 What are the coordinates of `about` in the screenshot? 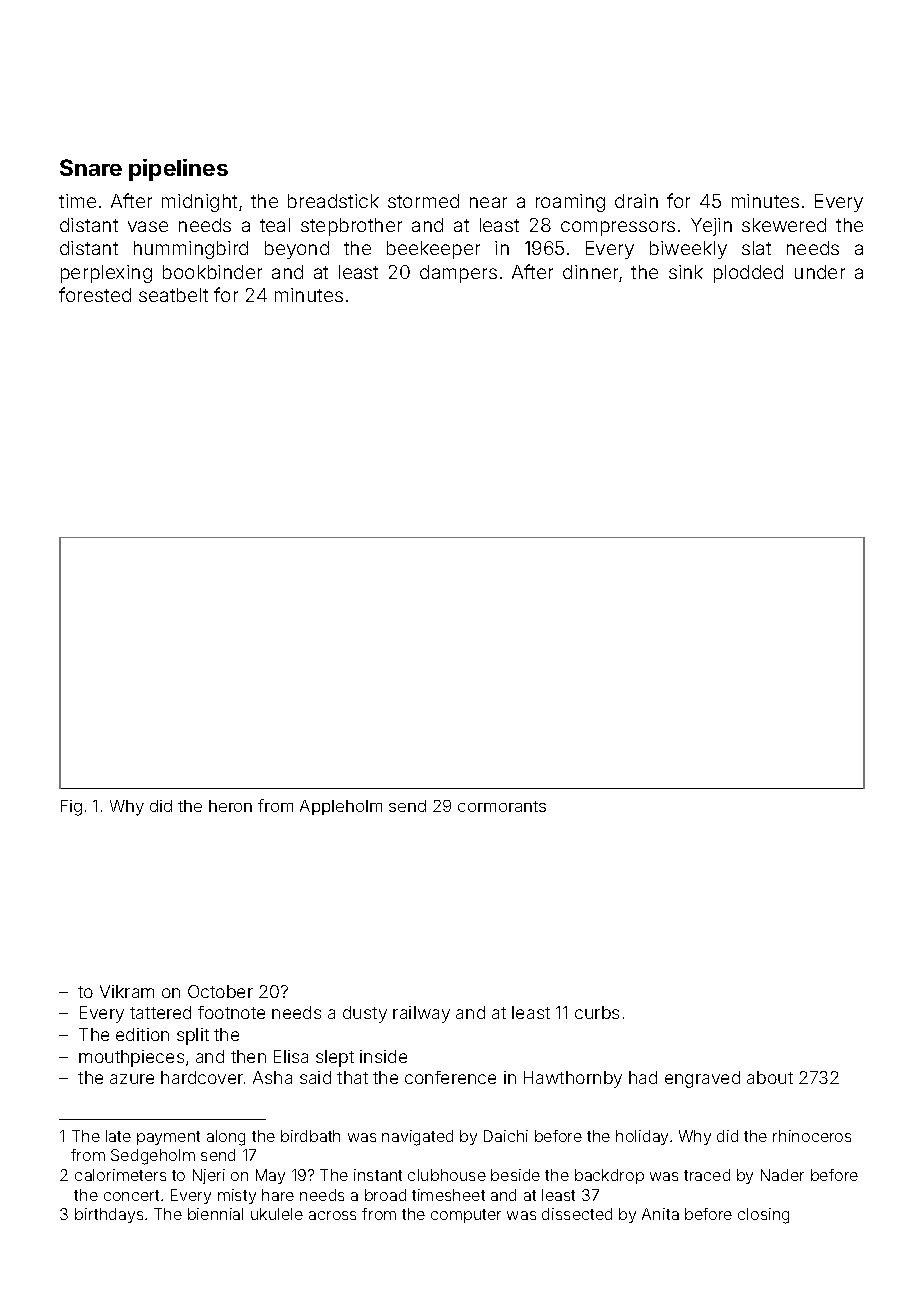 It's located at (770, 1077).
